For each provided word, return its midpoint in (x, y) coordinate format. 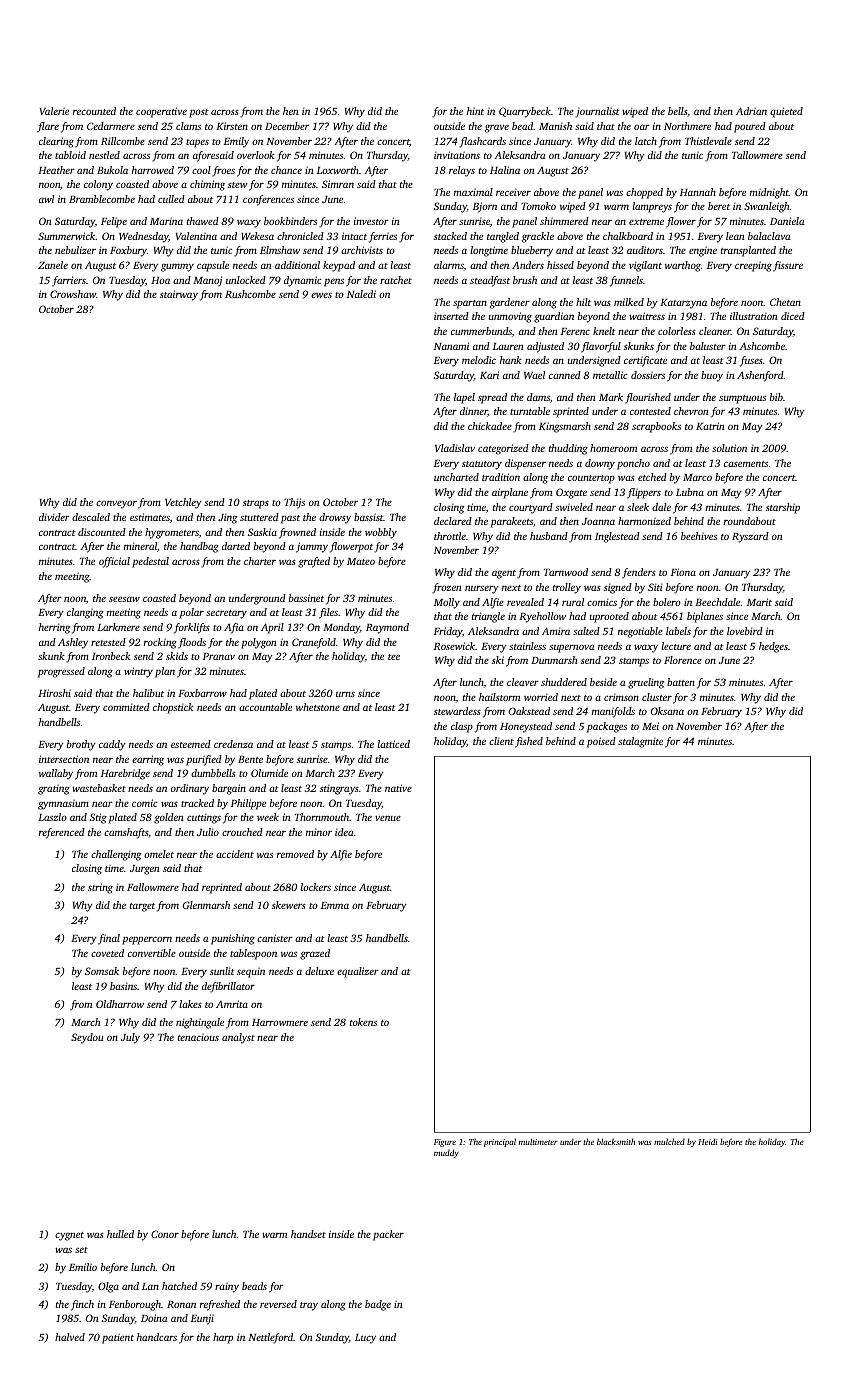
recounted (94, 111)
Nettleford (270, 1338)
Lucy (365, 1339)
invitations (457, 155)
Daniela (787, 221)
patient (118, 1338)
